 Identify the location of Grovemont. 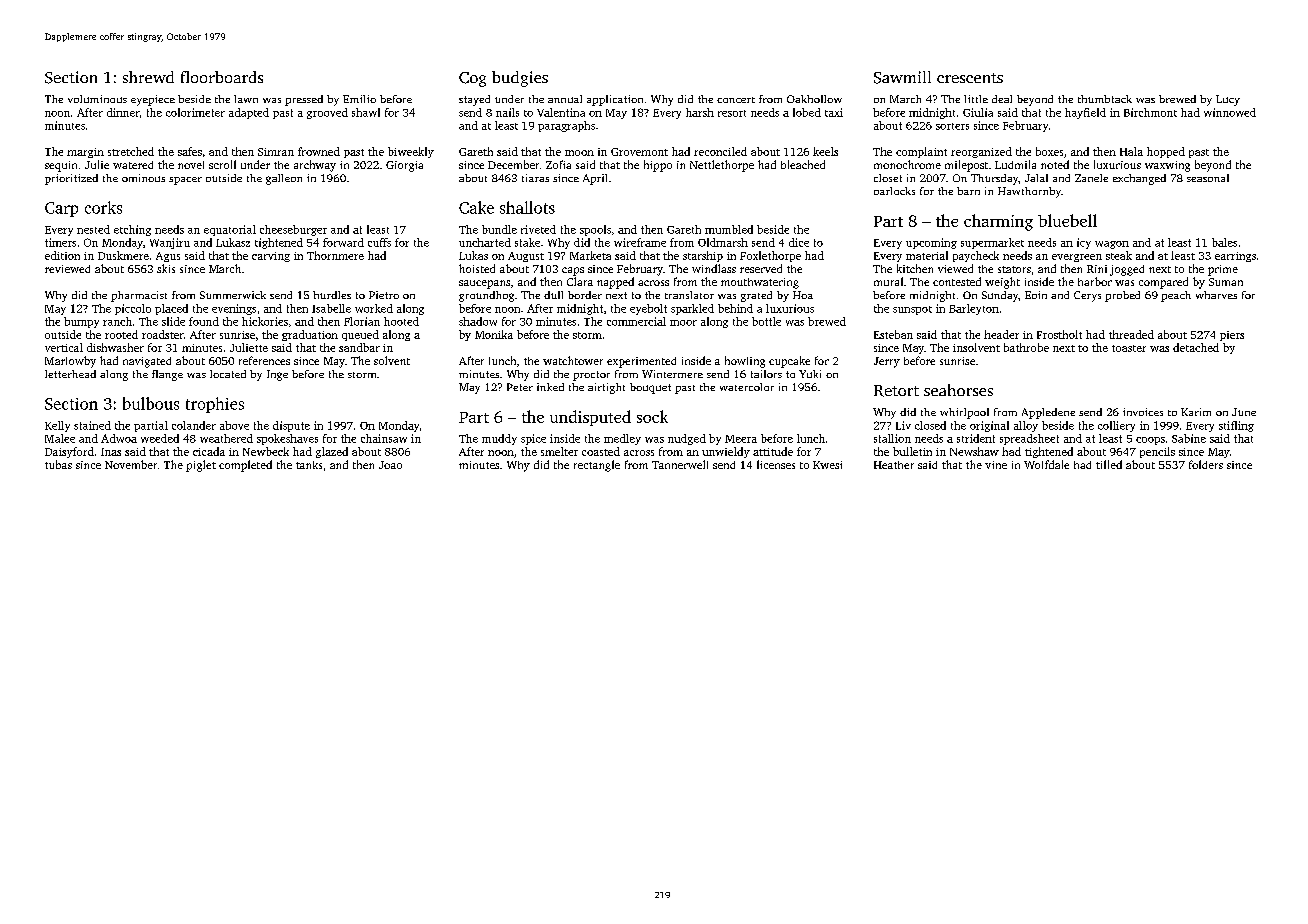
(639, 152).
